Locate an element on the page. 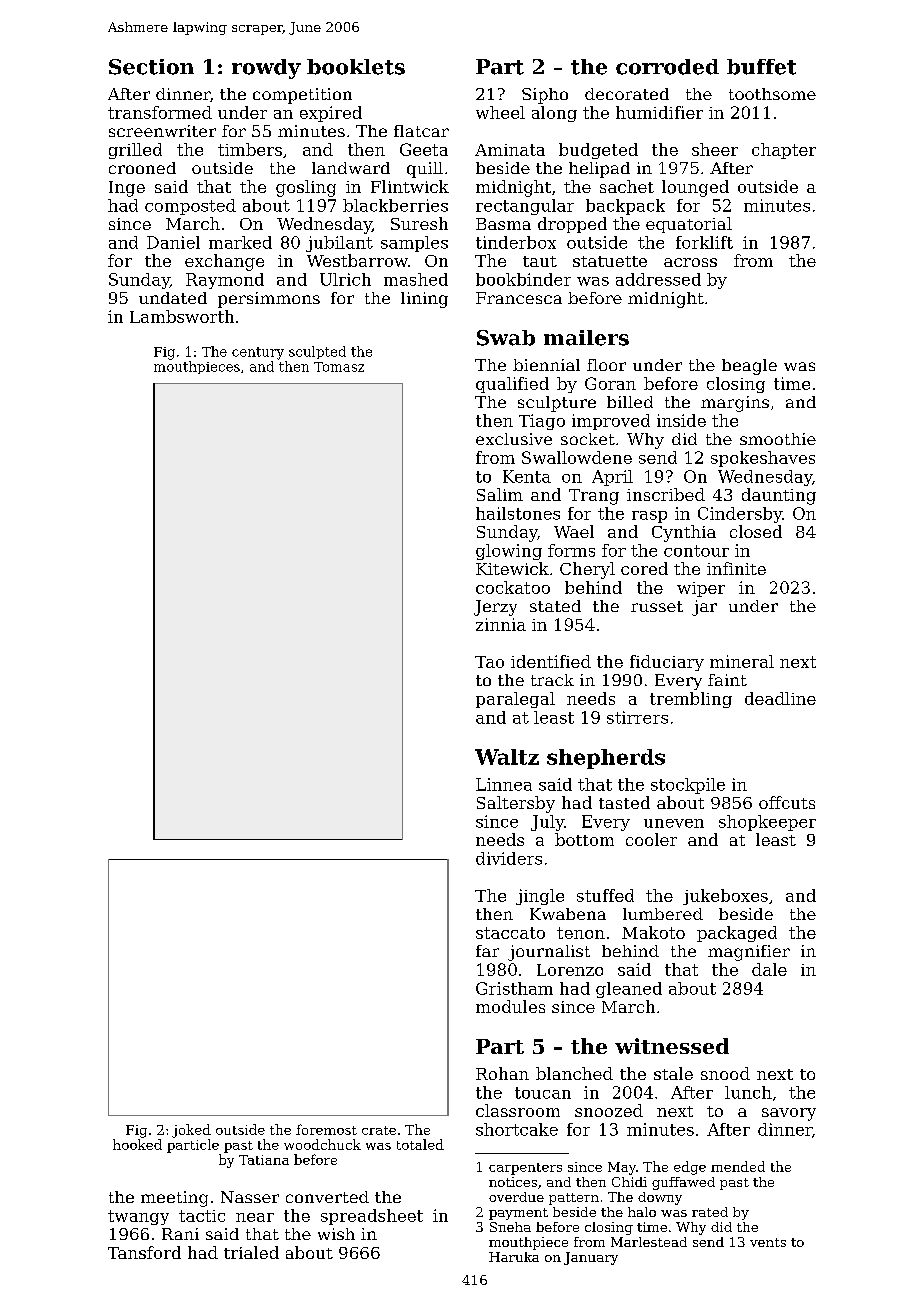  joked is located at coordinates (191, 1131).
